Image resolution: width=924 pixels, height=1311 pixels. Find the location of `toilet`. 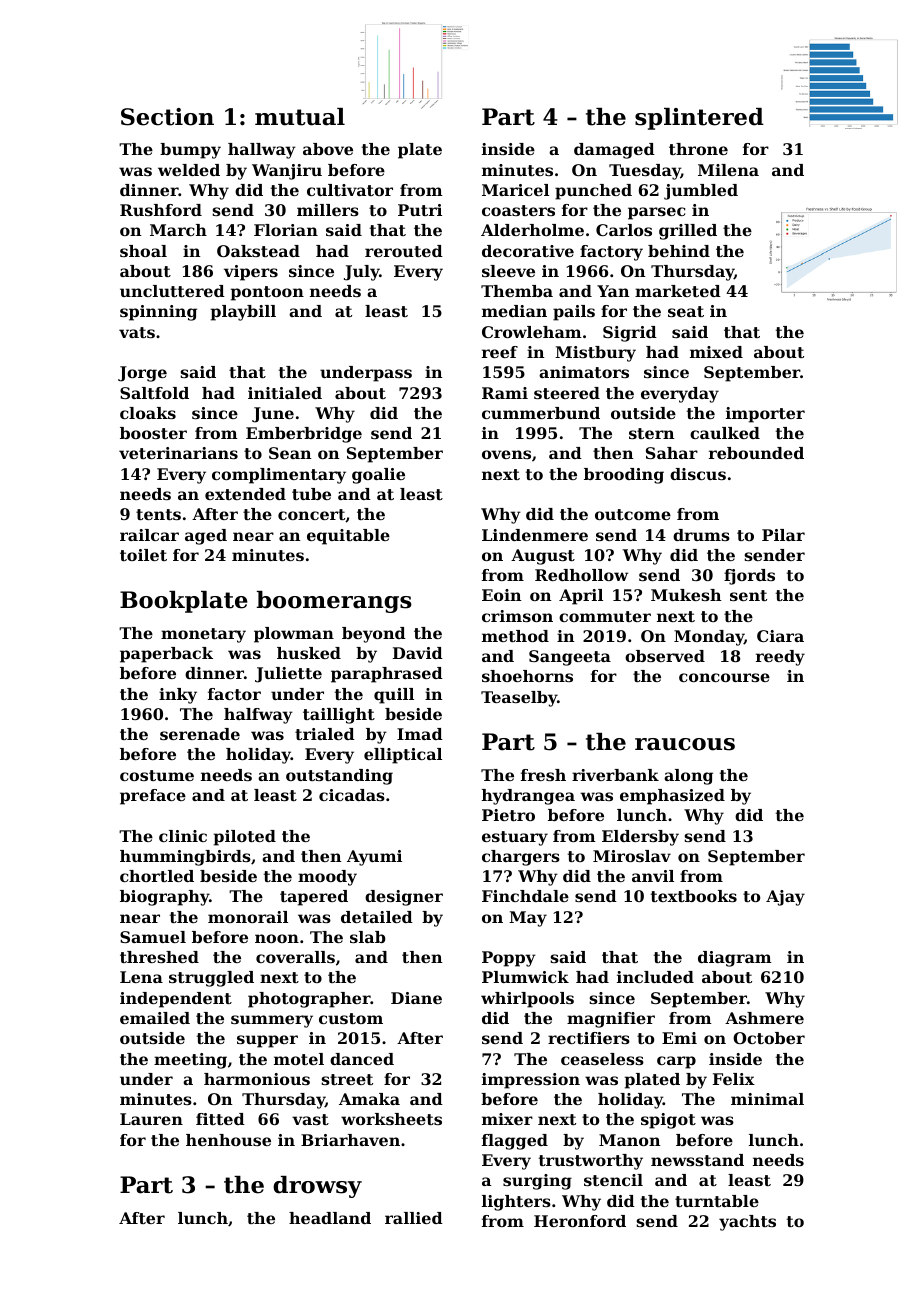

toilet is located at coordinates (143, 555).
